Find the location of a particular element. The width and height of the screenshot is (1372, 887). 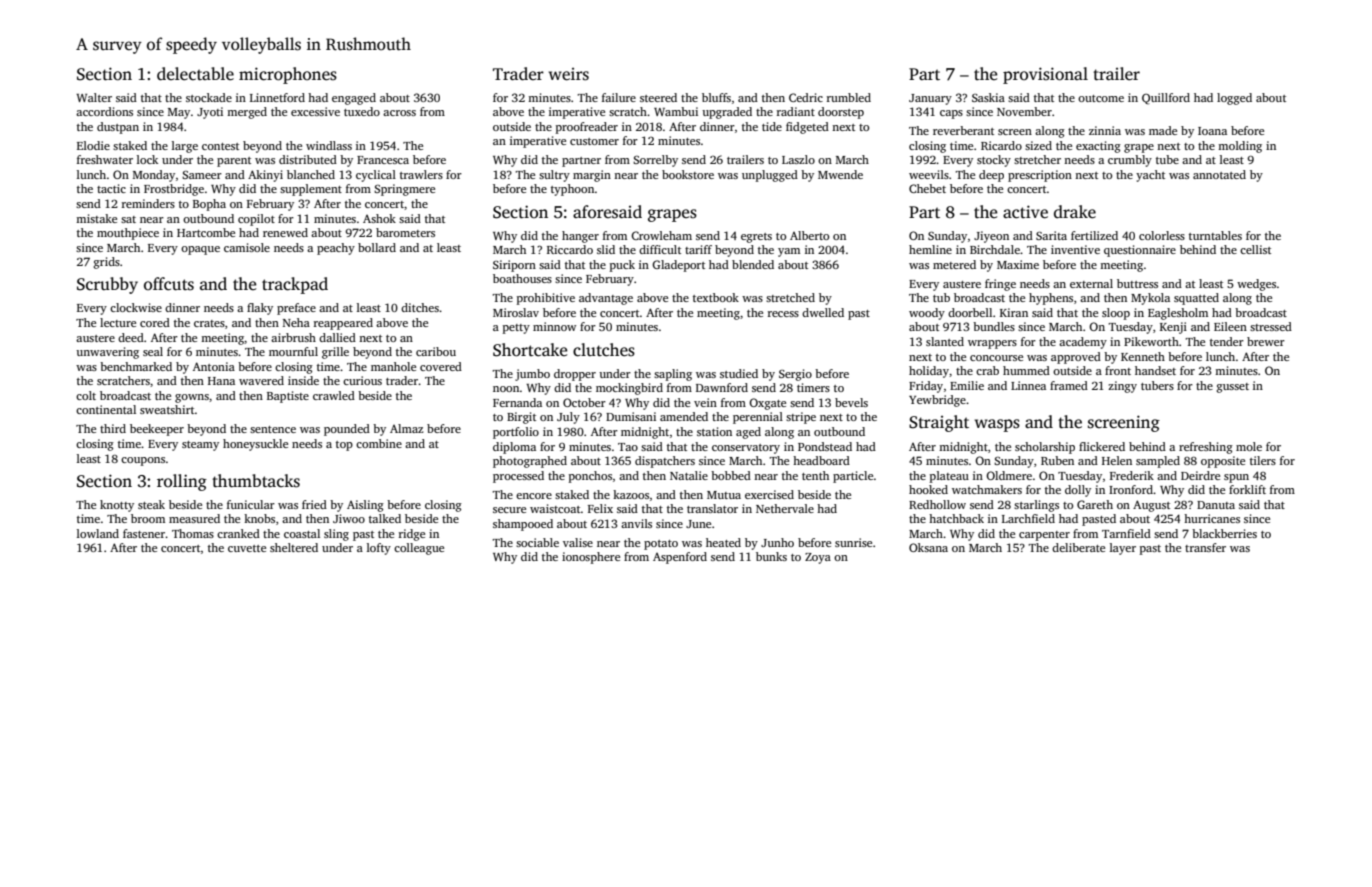

microphones is located at coordinates (288, 75).
